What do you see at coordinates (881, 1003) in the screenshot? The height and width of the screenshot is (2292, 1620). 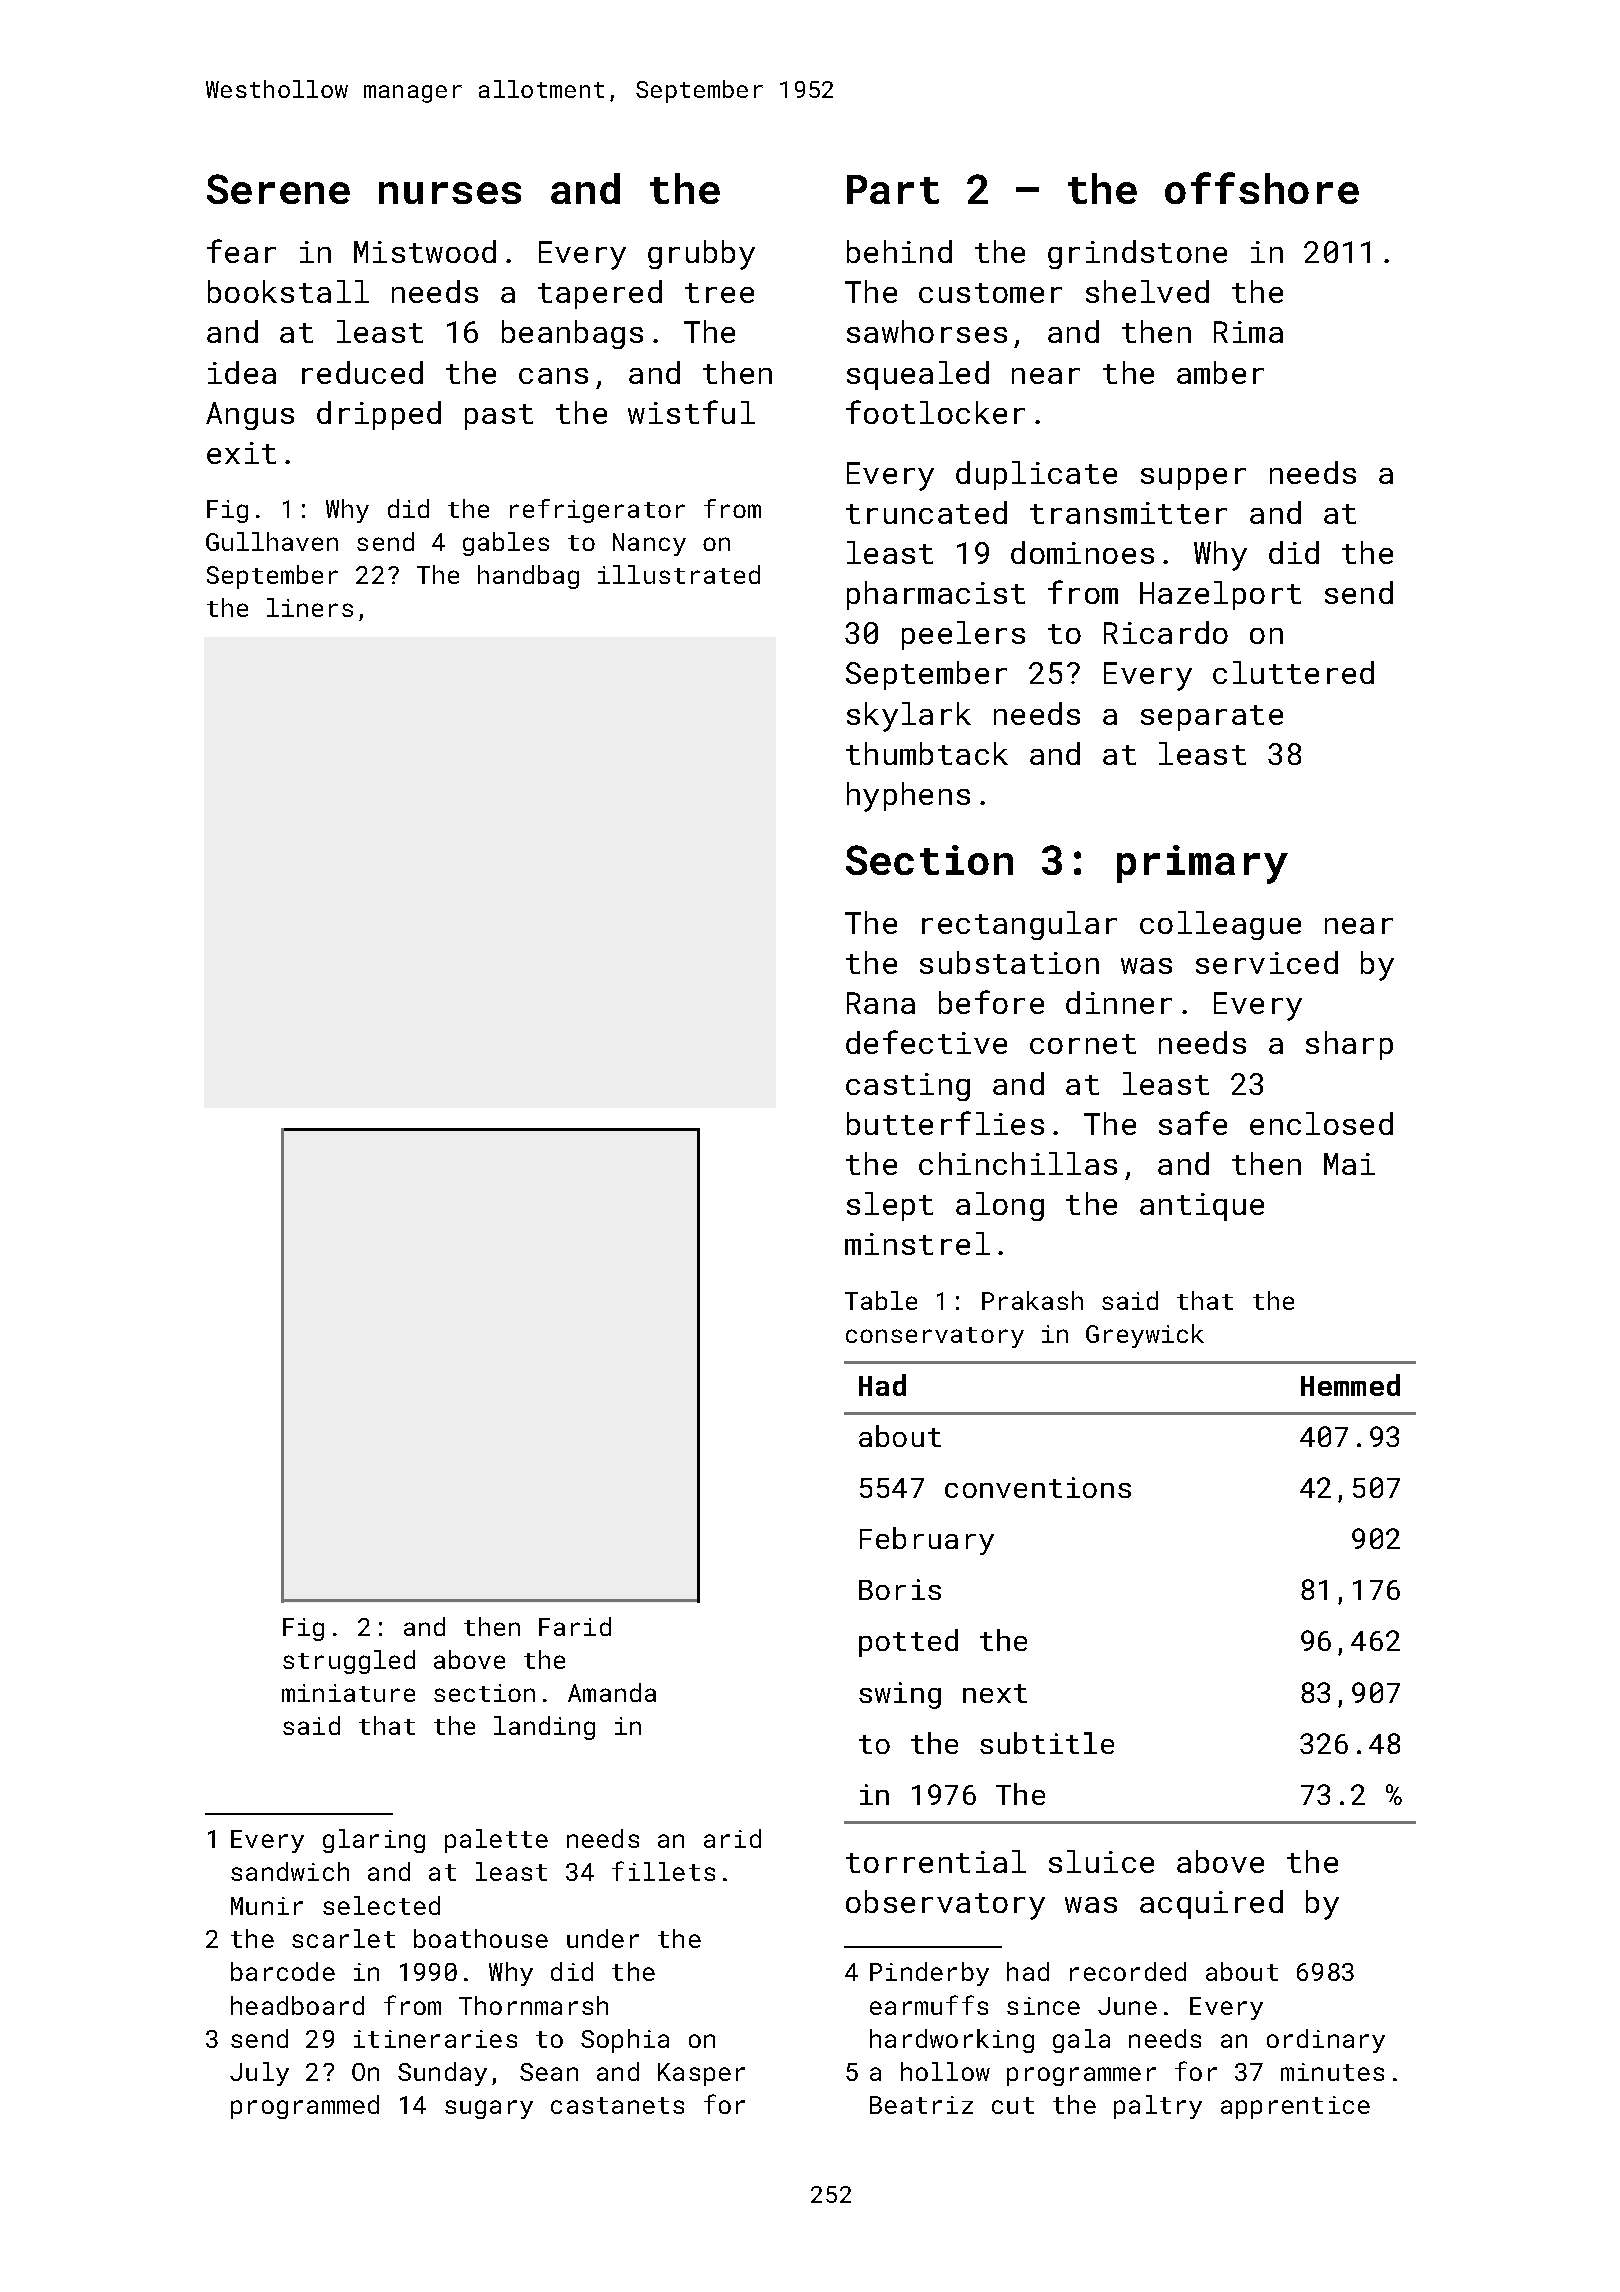 I see `Rana` at bounding box center [881, 1003].
